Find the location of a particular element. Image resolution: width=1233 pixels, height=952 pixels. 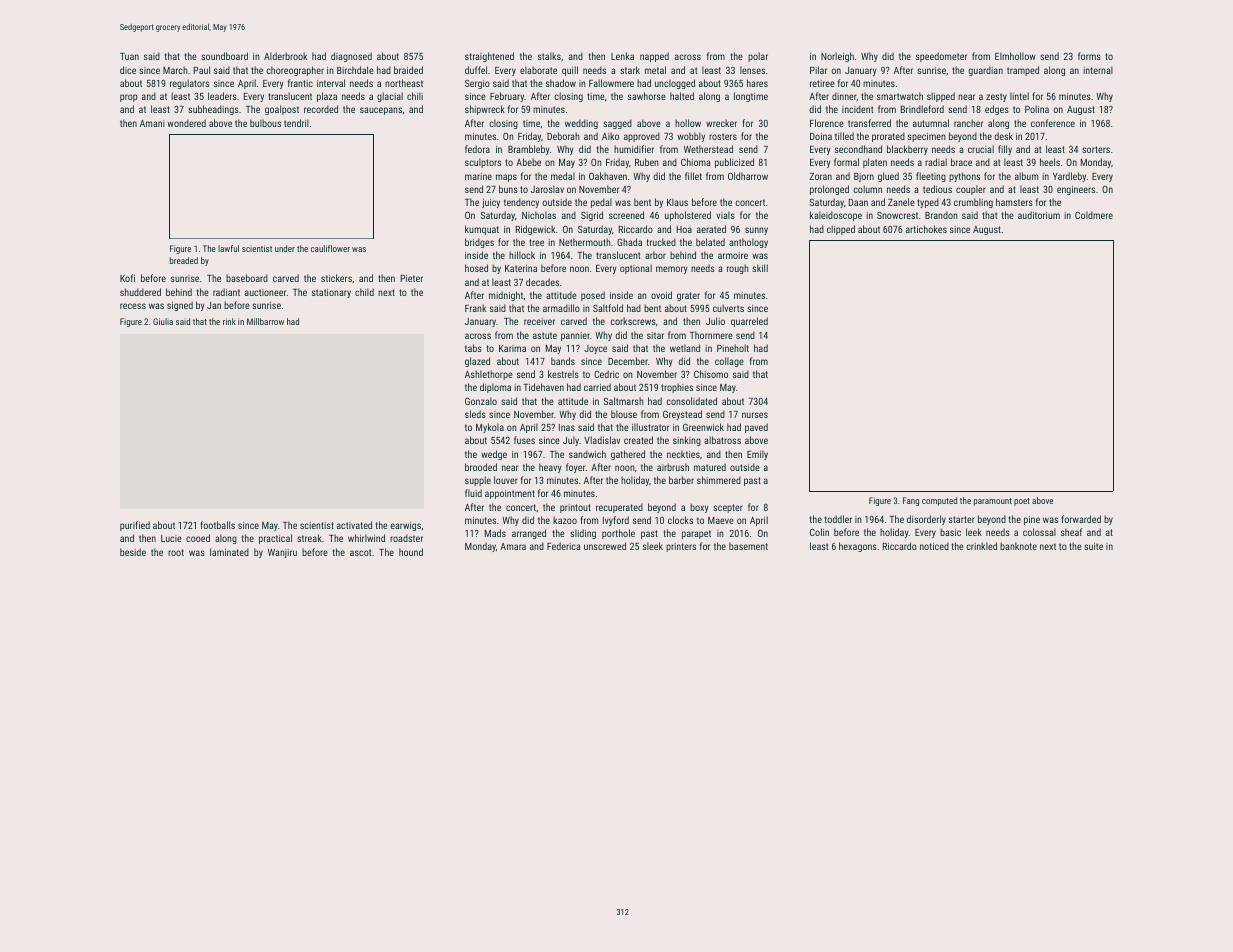

Wanjiru is located at coordinates (282, 553).
